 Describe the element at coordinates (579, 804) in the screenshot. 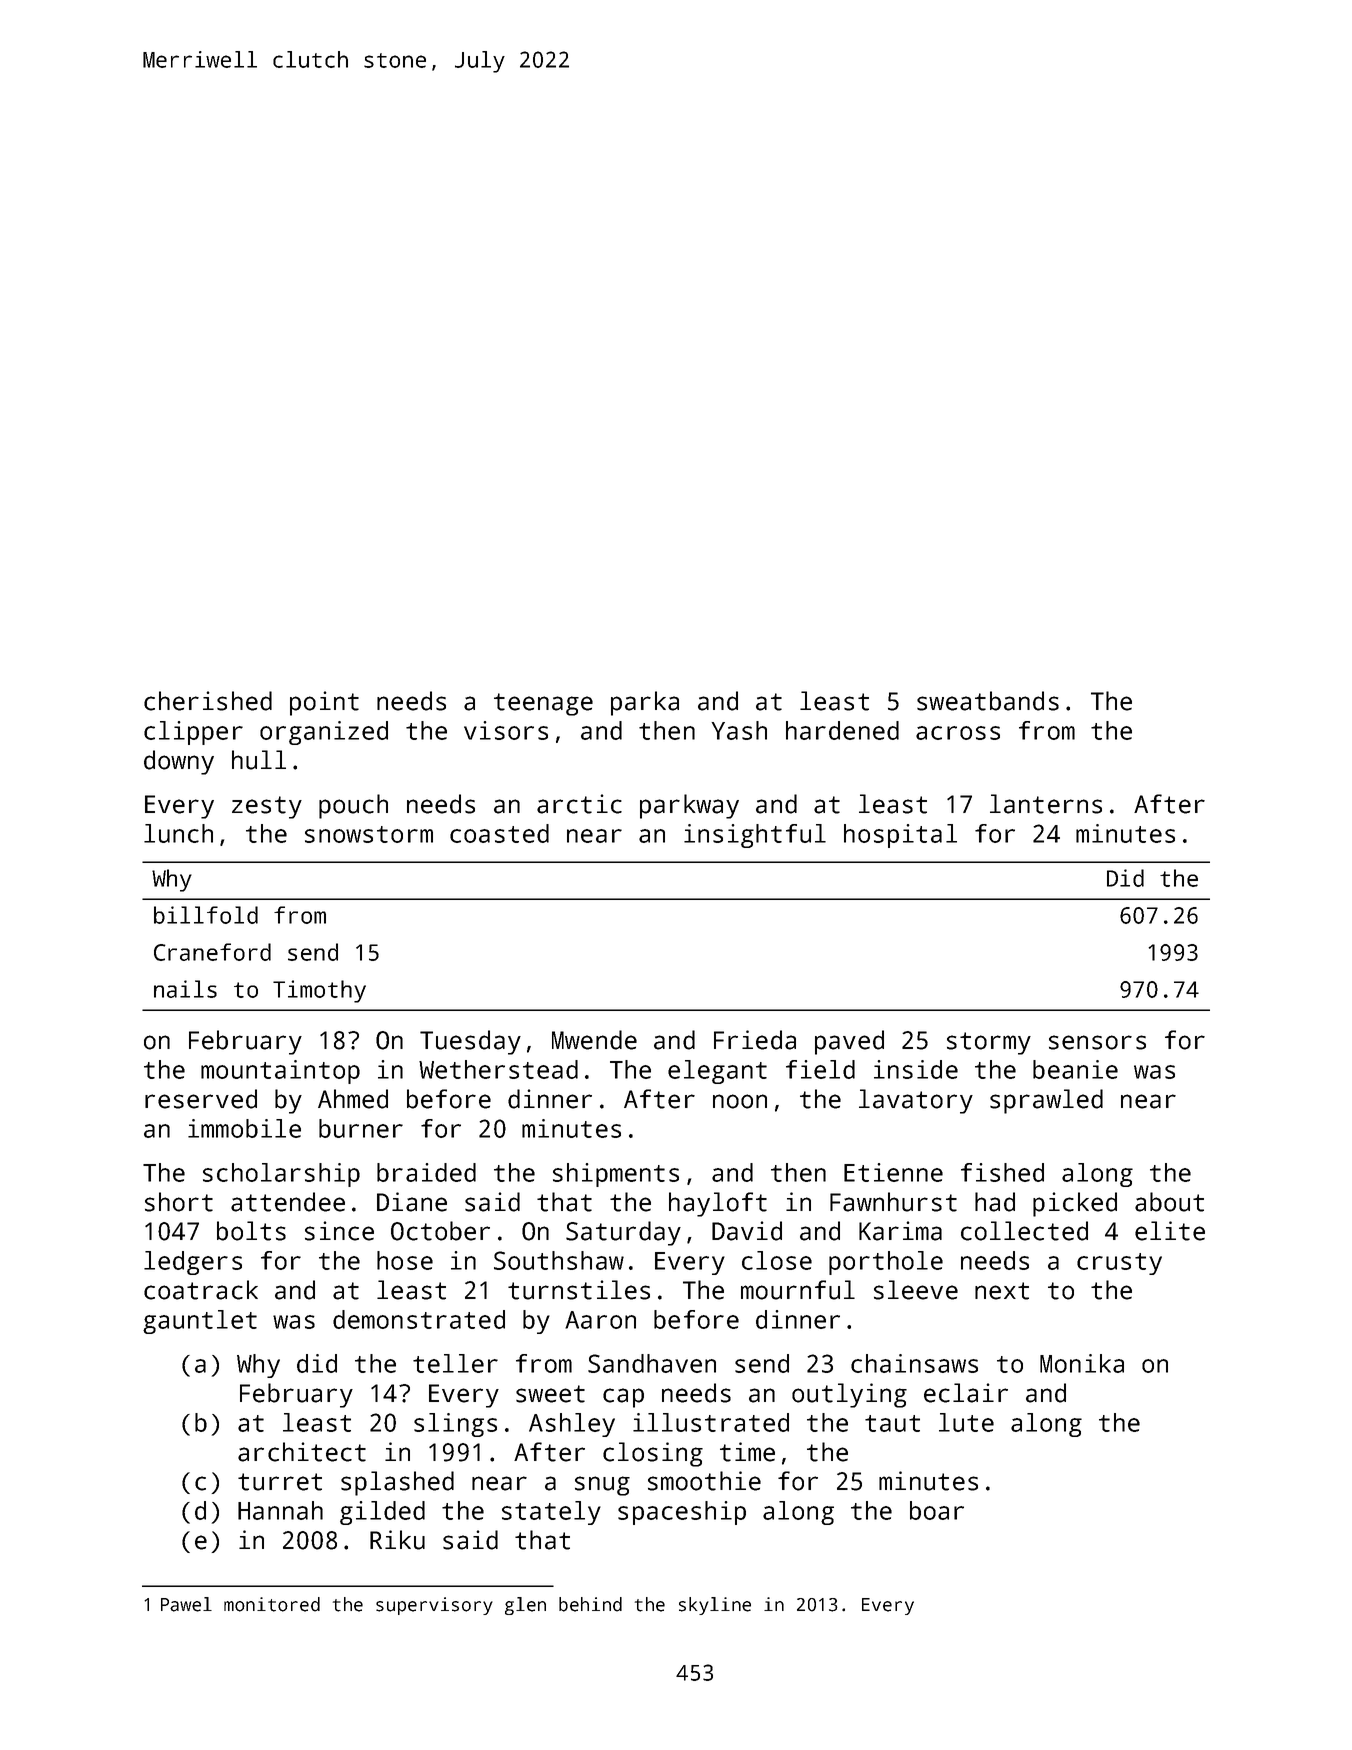

I see `arctic` at that location.
